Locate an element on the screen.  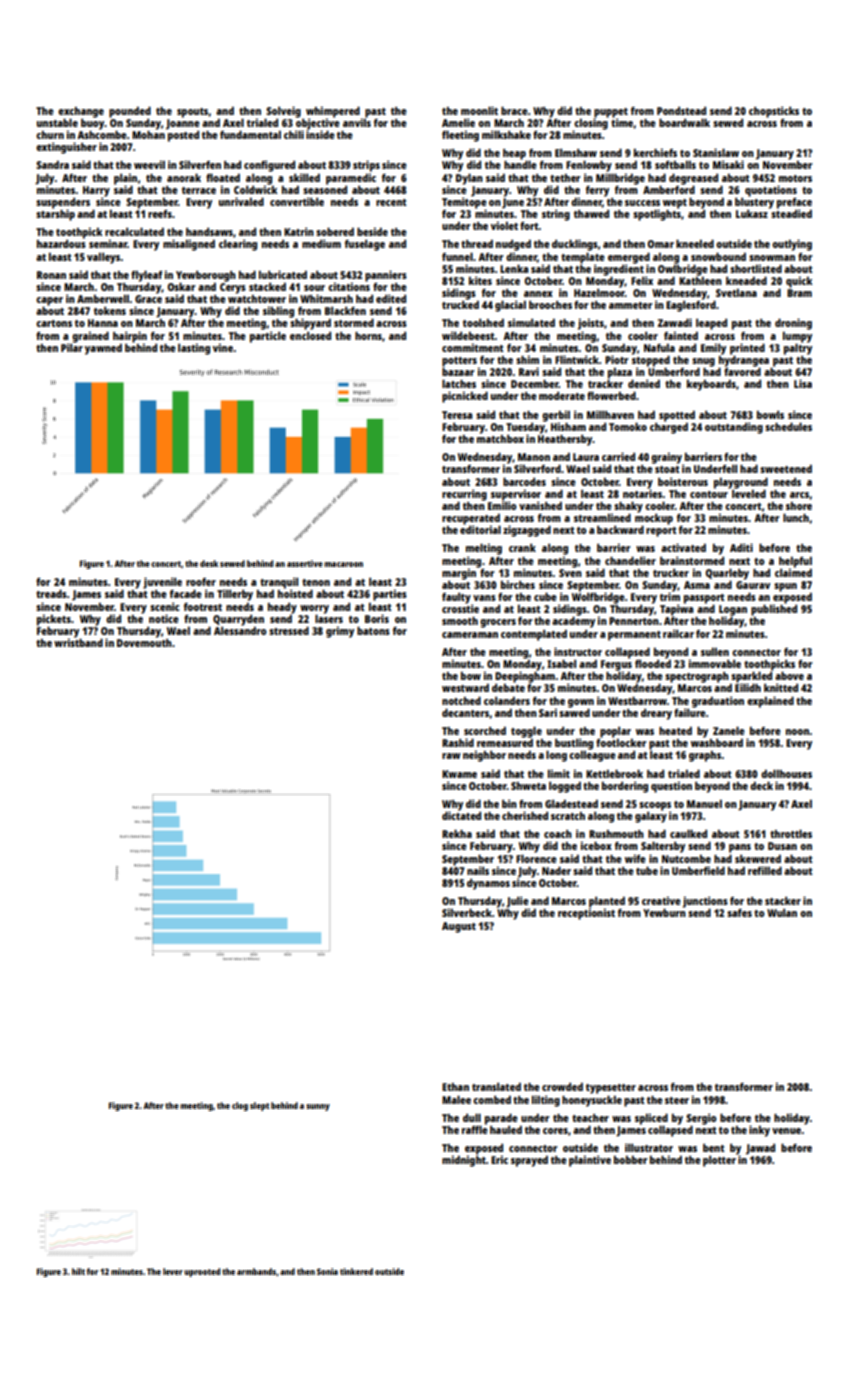
Whitmarsh is located at coordinates (326, 298).
